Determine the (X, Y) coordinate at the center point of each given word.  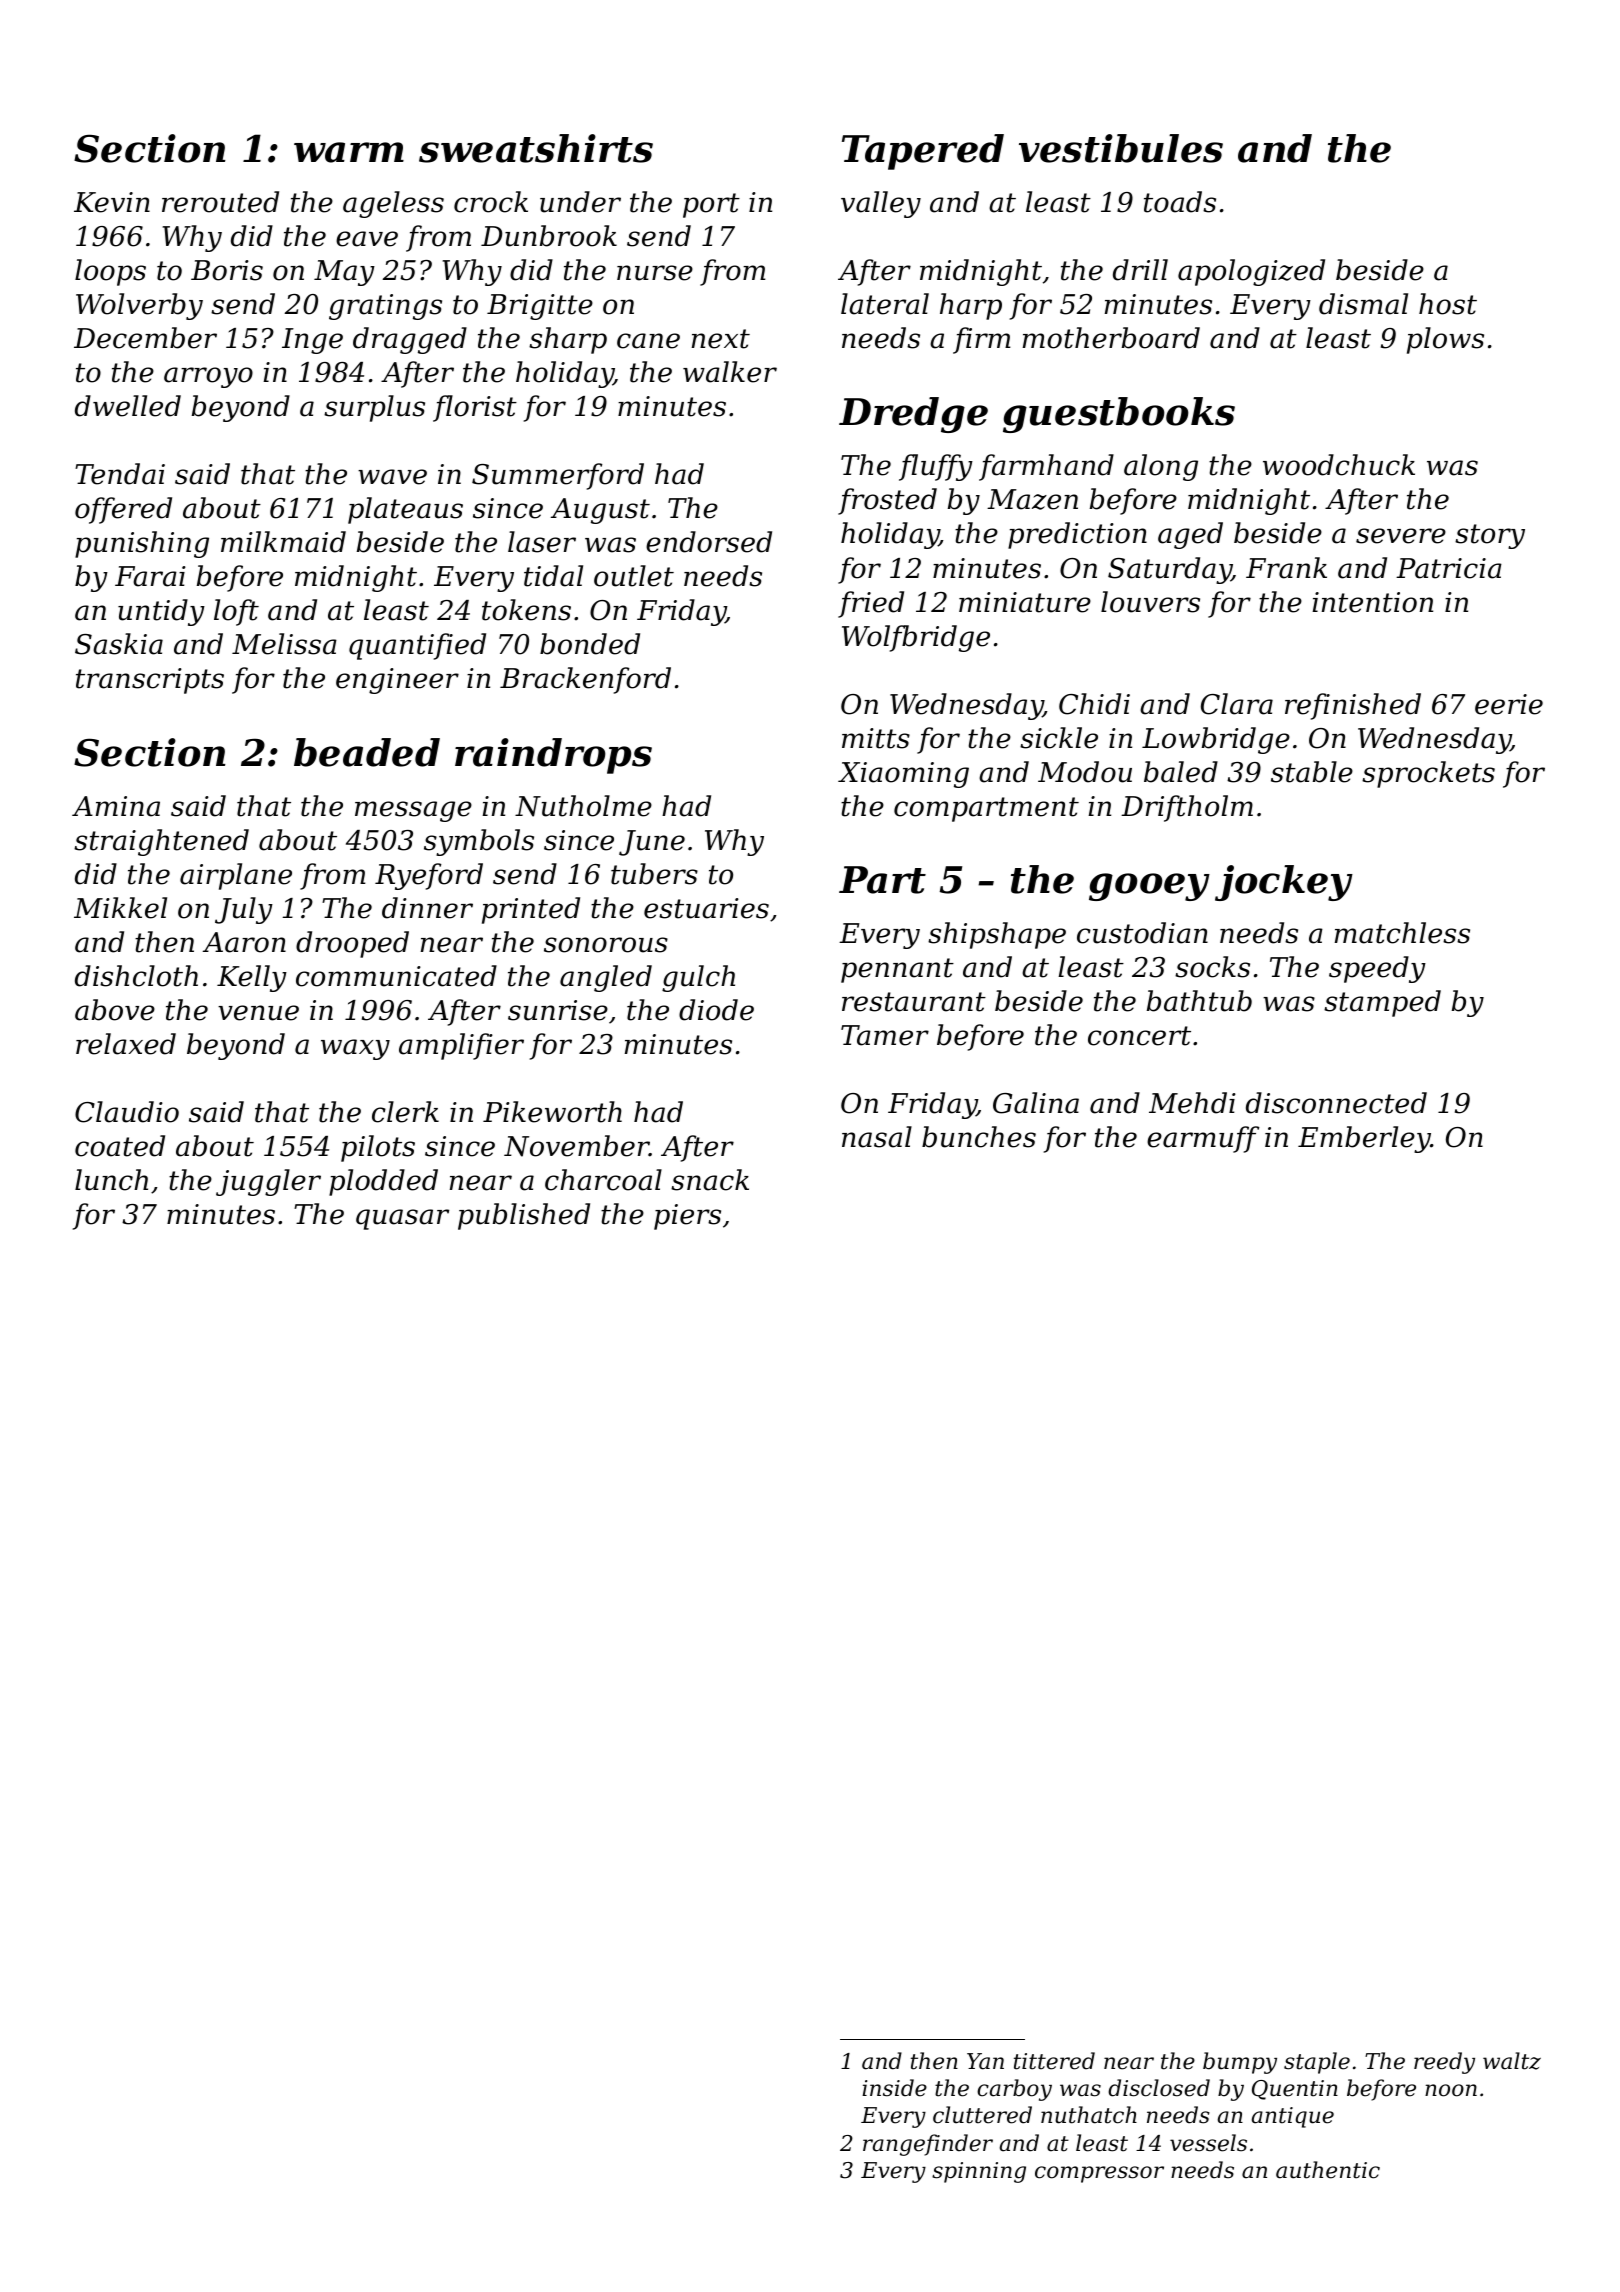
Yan (985, 2061)
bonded (590, 644)
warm (349, 152)
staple (1317, 2063)
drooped (352, 944)
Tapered (923, 152)
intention (1372, 602)
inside (894, 2088)
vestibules (1121, 148)
